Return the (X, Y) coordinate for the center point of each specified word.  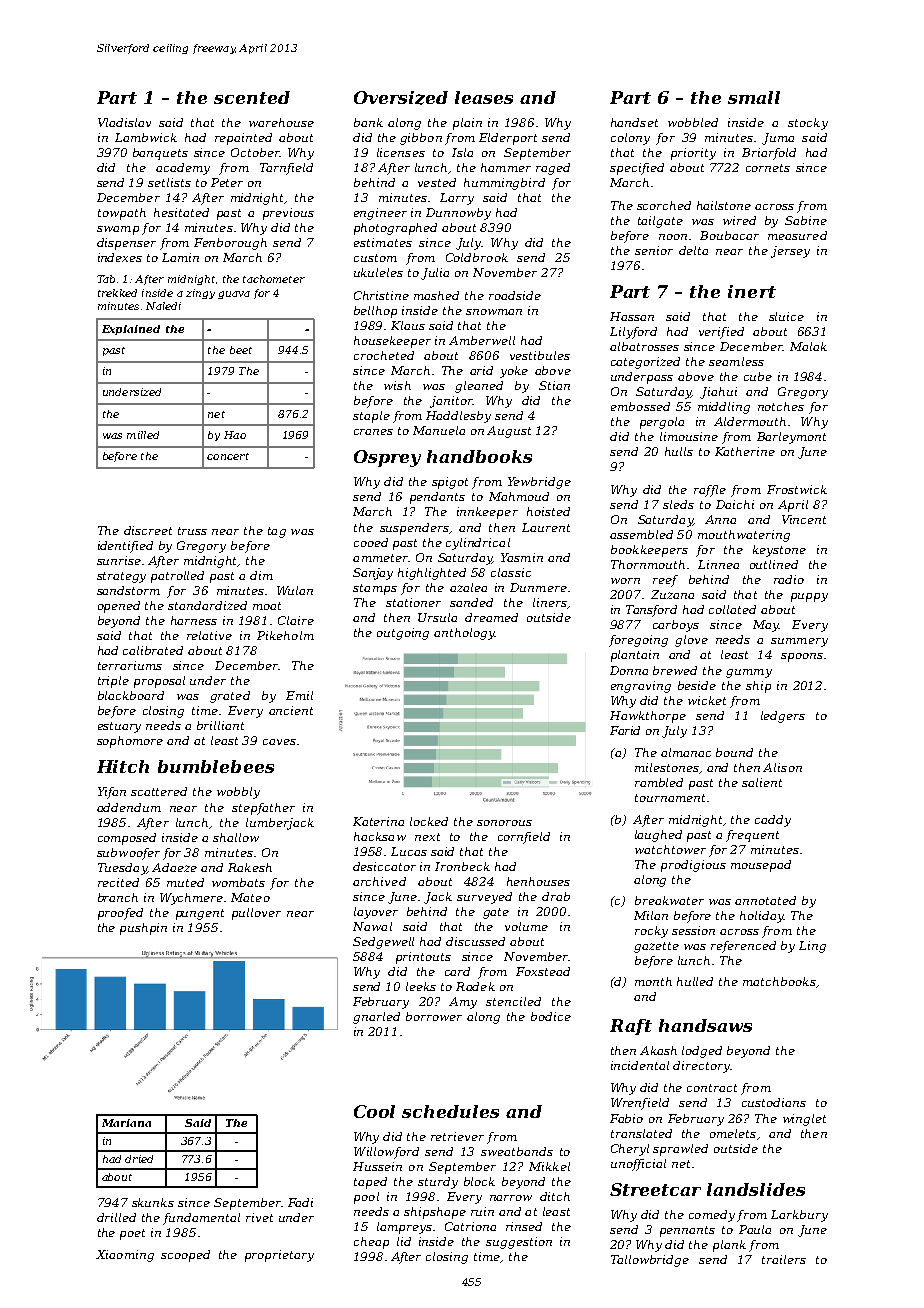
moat (267, 606)
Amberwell (482, 340)
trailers (784, 1259)
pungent (200, 914)
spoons (802, 657)
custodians (774, 1102)
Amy (463, 1003)
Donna (629, 670)
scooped (185, 1256)
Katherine (745, 451)
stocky (808, 124)
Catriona (470, 1226)
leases (484, 97)
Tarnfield (286, 169)
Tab (106, 279)
